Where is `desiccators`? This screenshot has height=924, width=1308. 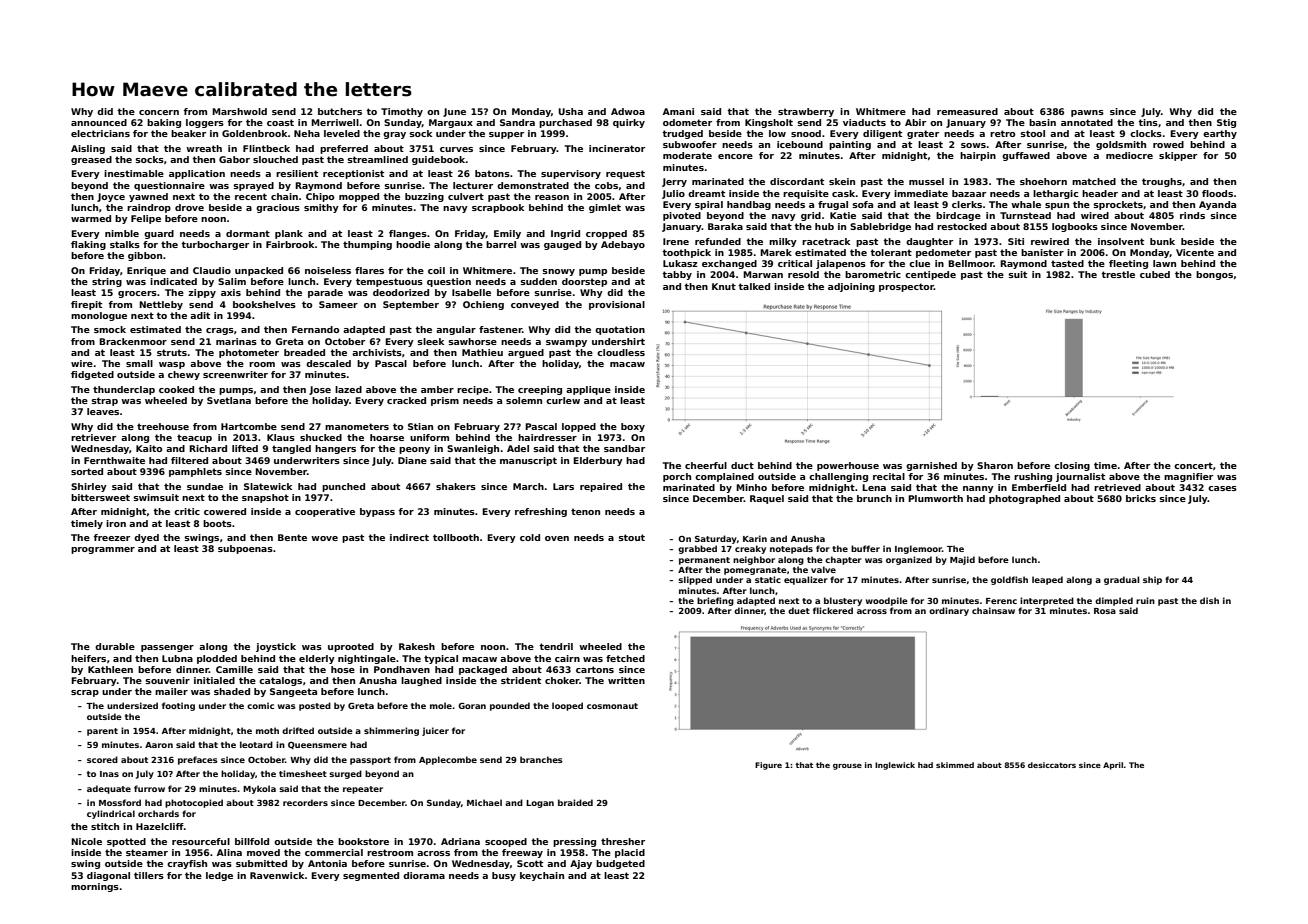 desiccators is located at coordinates (1052, 765).
